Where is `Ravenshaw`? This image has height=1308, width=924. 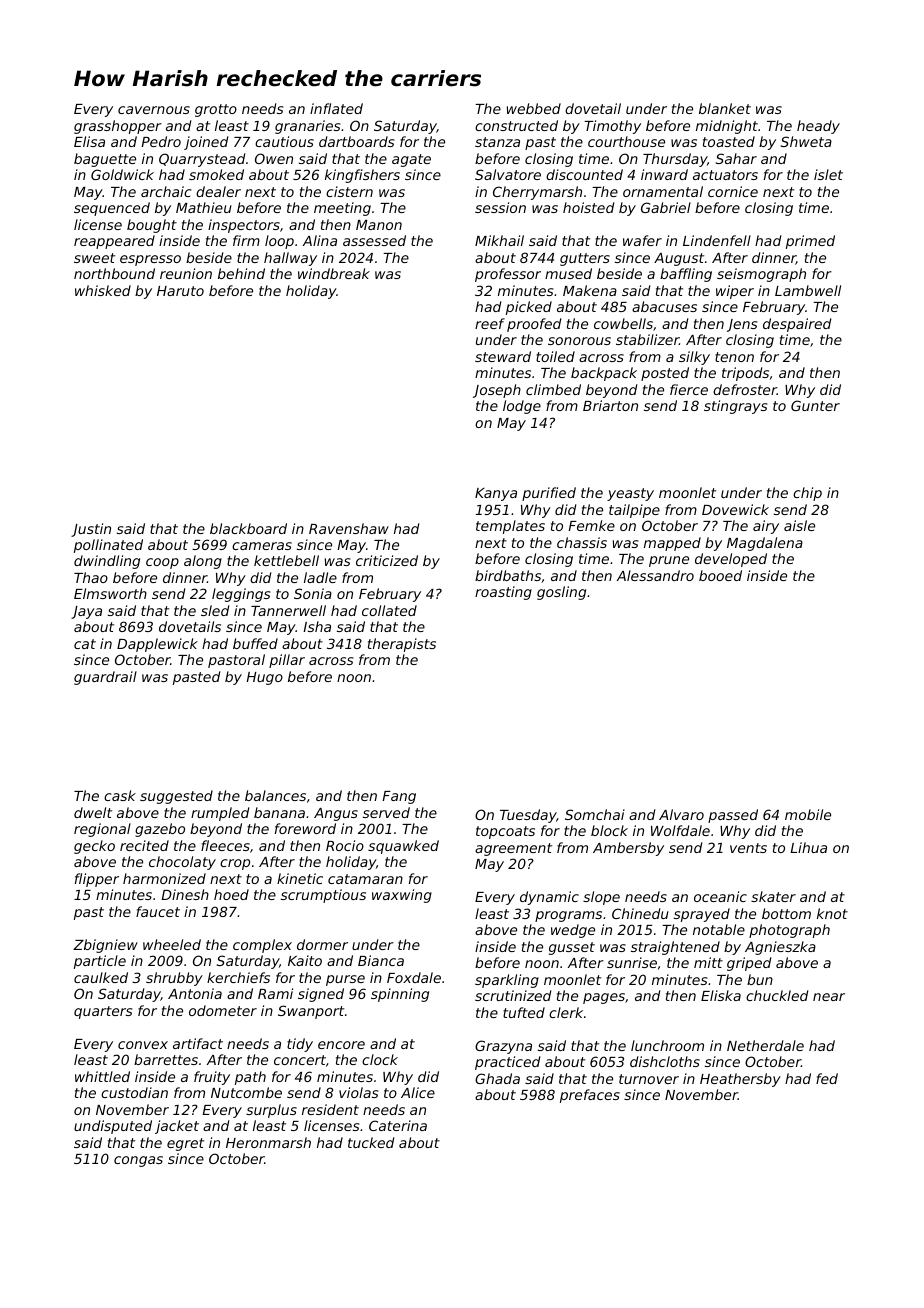
Ravenshaw is located at coordinates (349, 528).
